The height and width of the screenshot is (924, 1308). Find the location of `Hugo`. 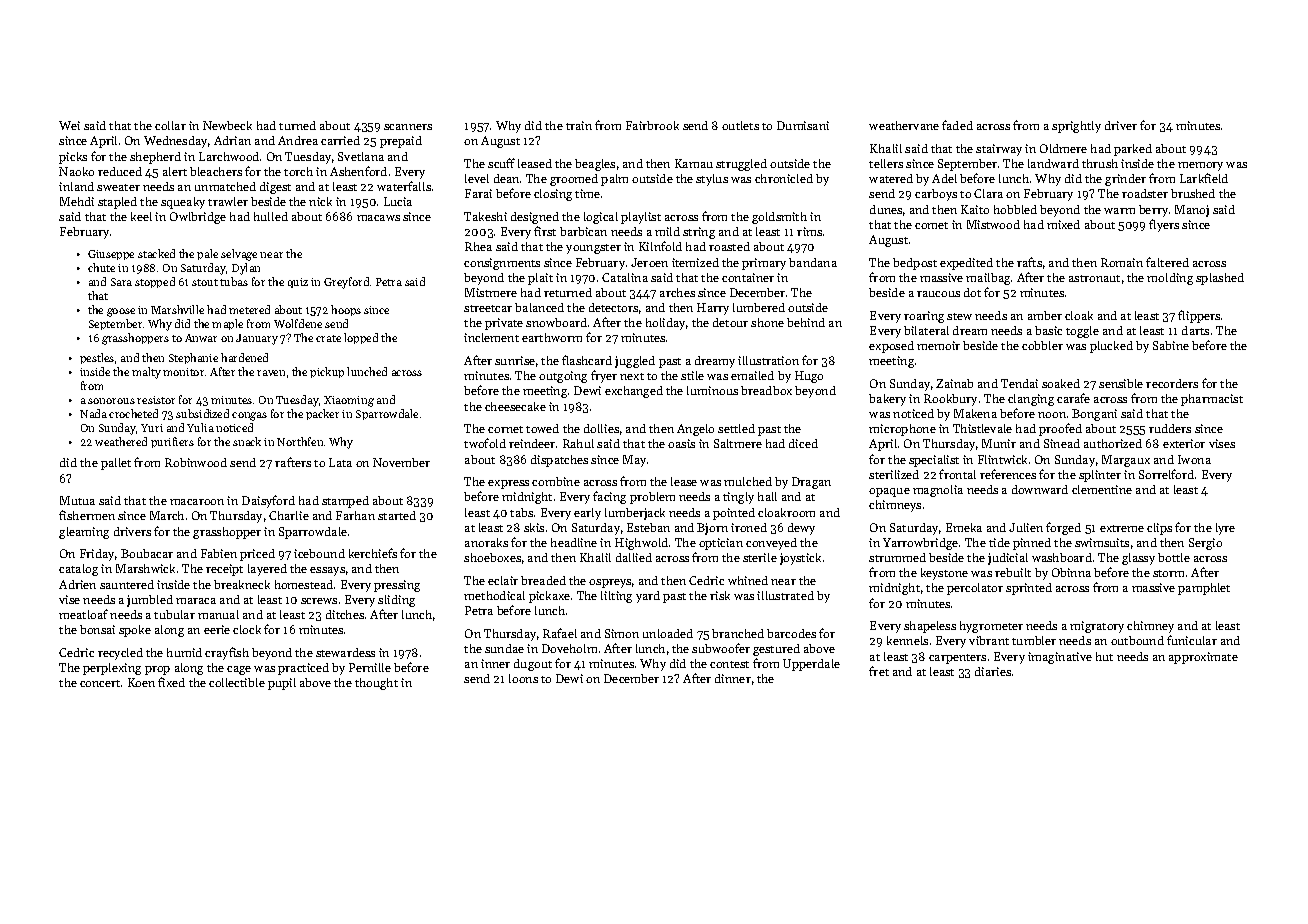

Hugo is located at coordinates (809, 377).
